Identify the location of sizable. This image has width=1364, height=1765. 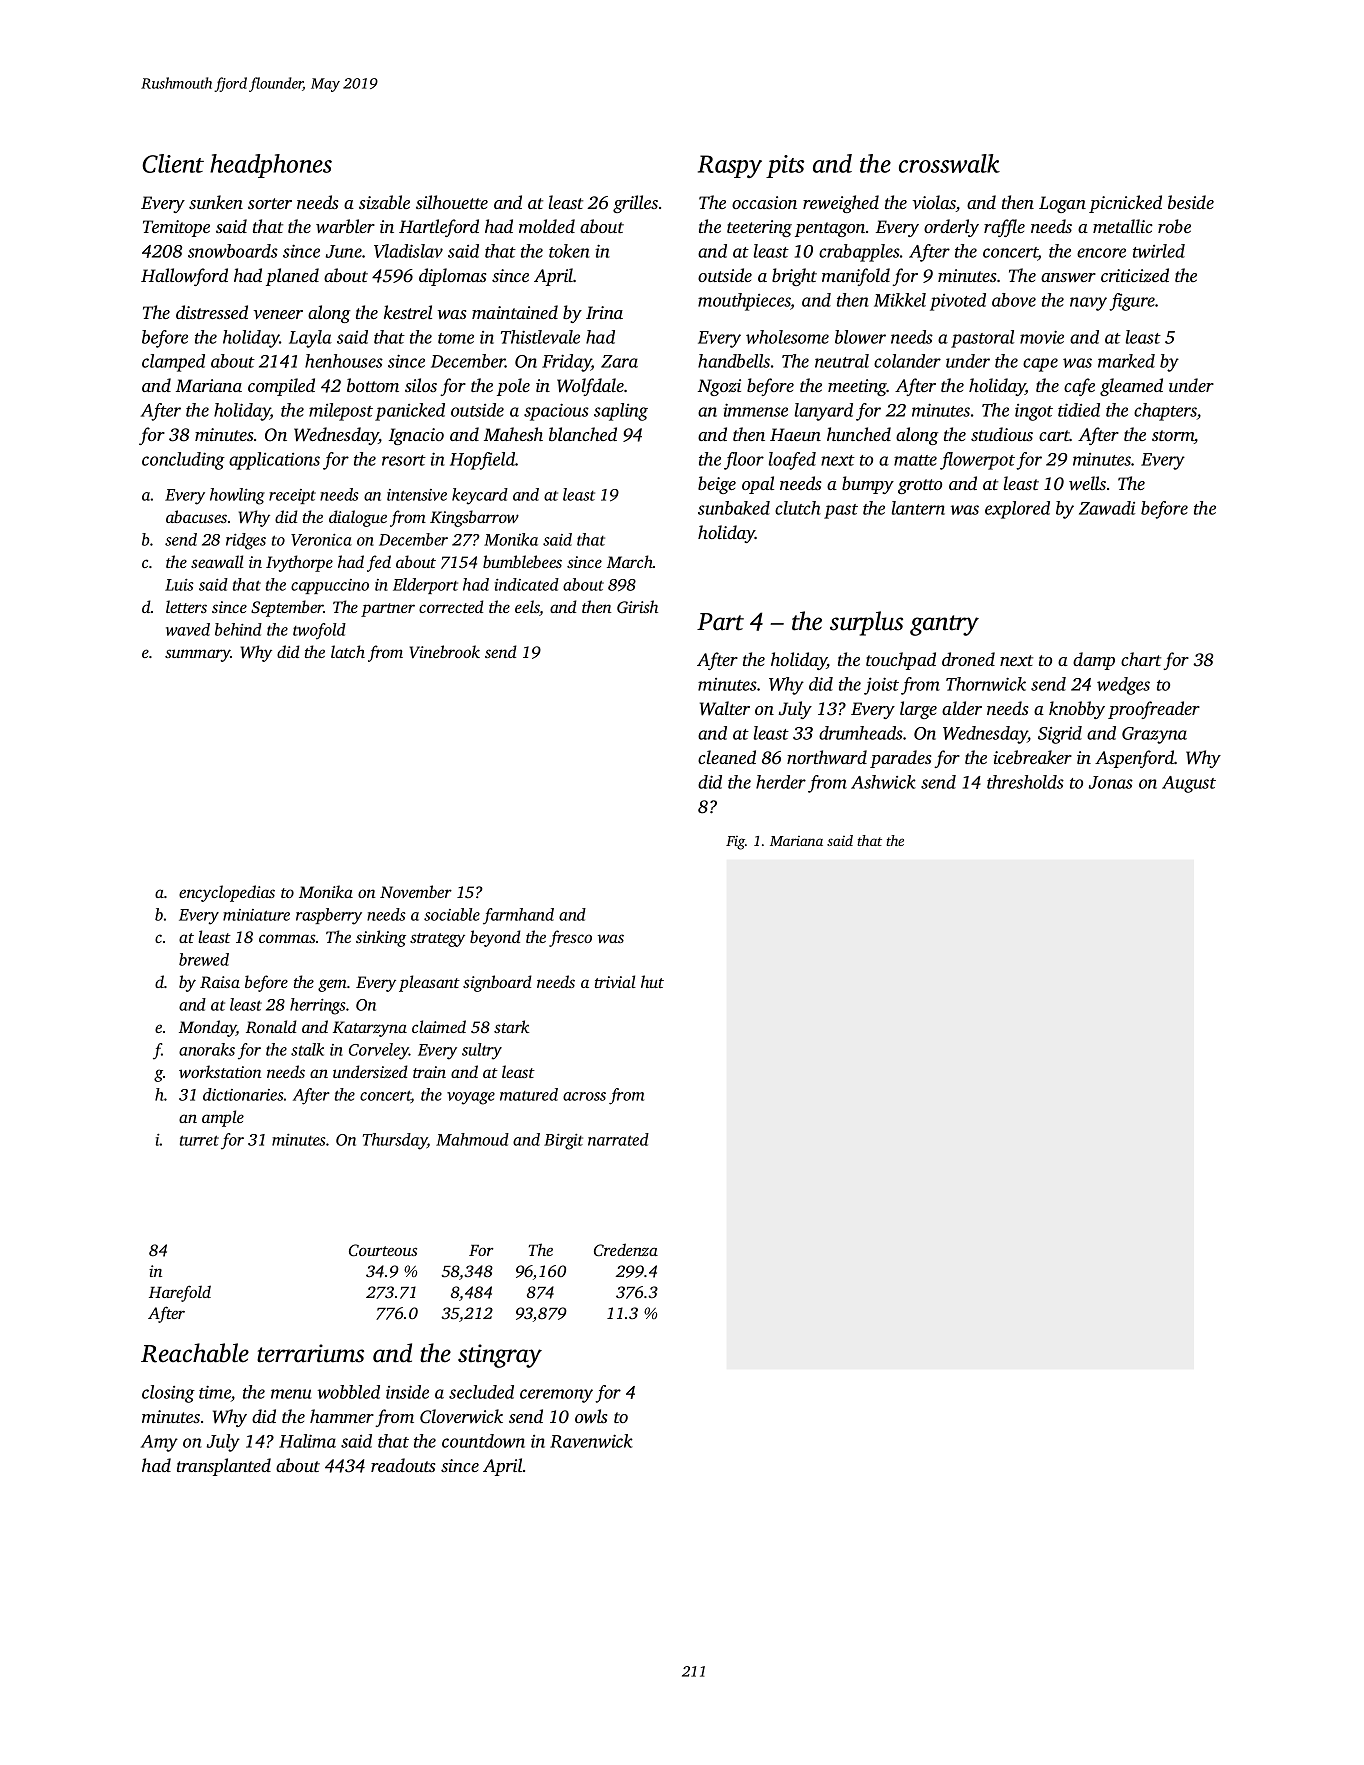
(384, 202).
